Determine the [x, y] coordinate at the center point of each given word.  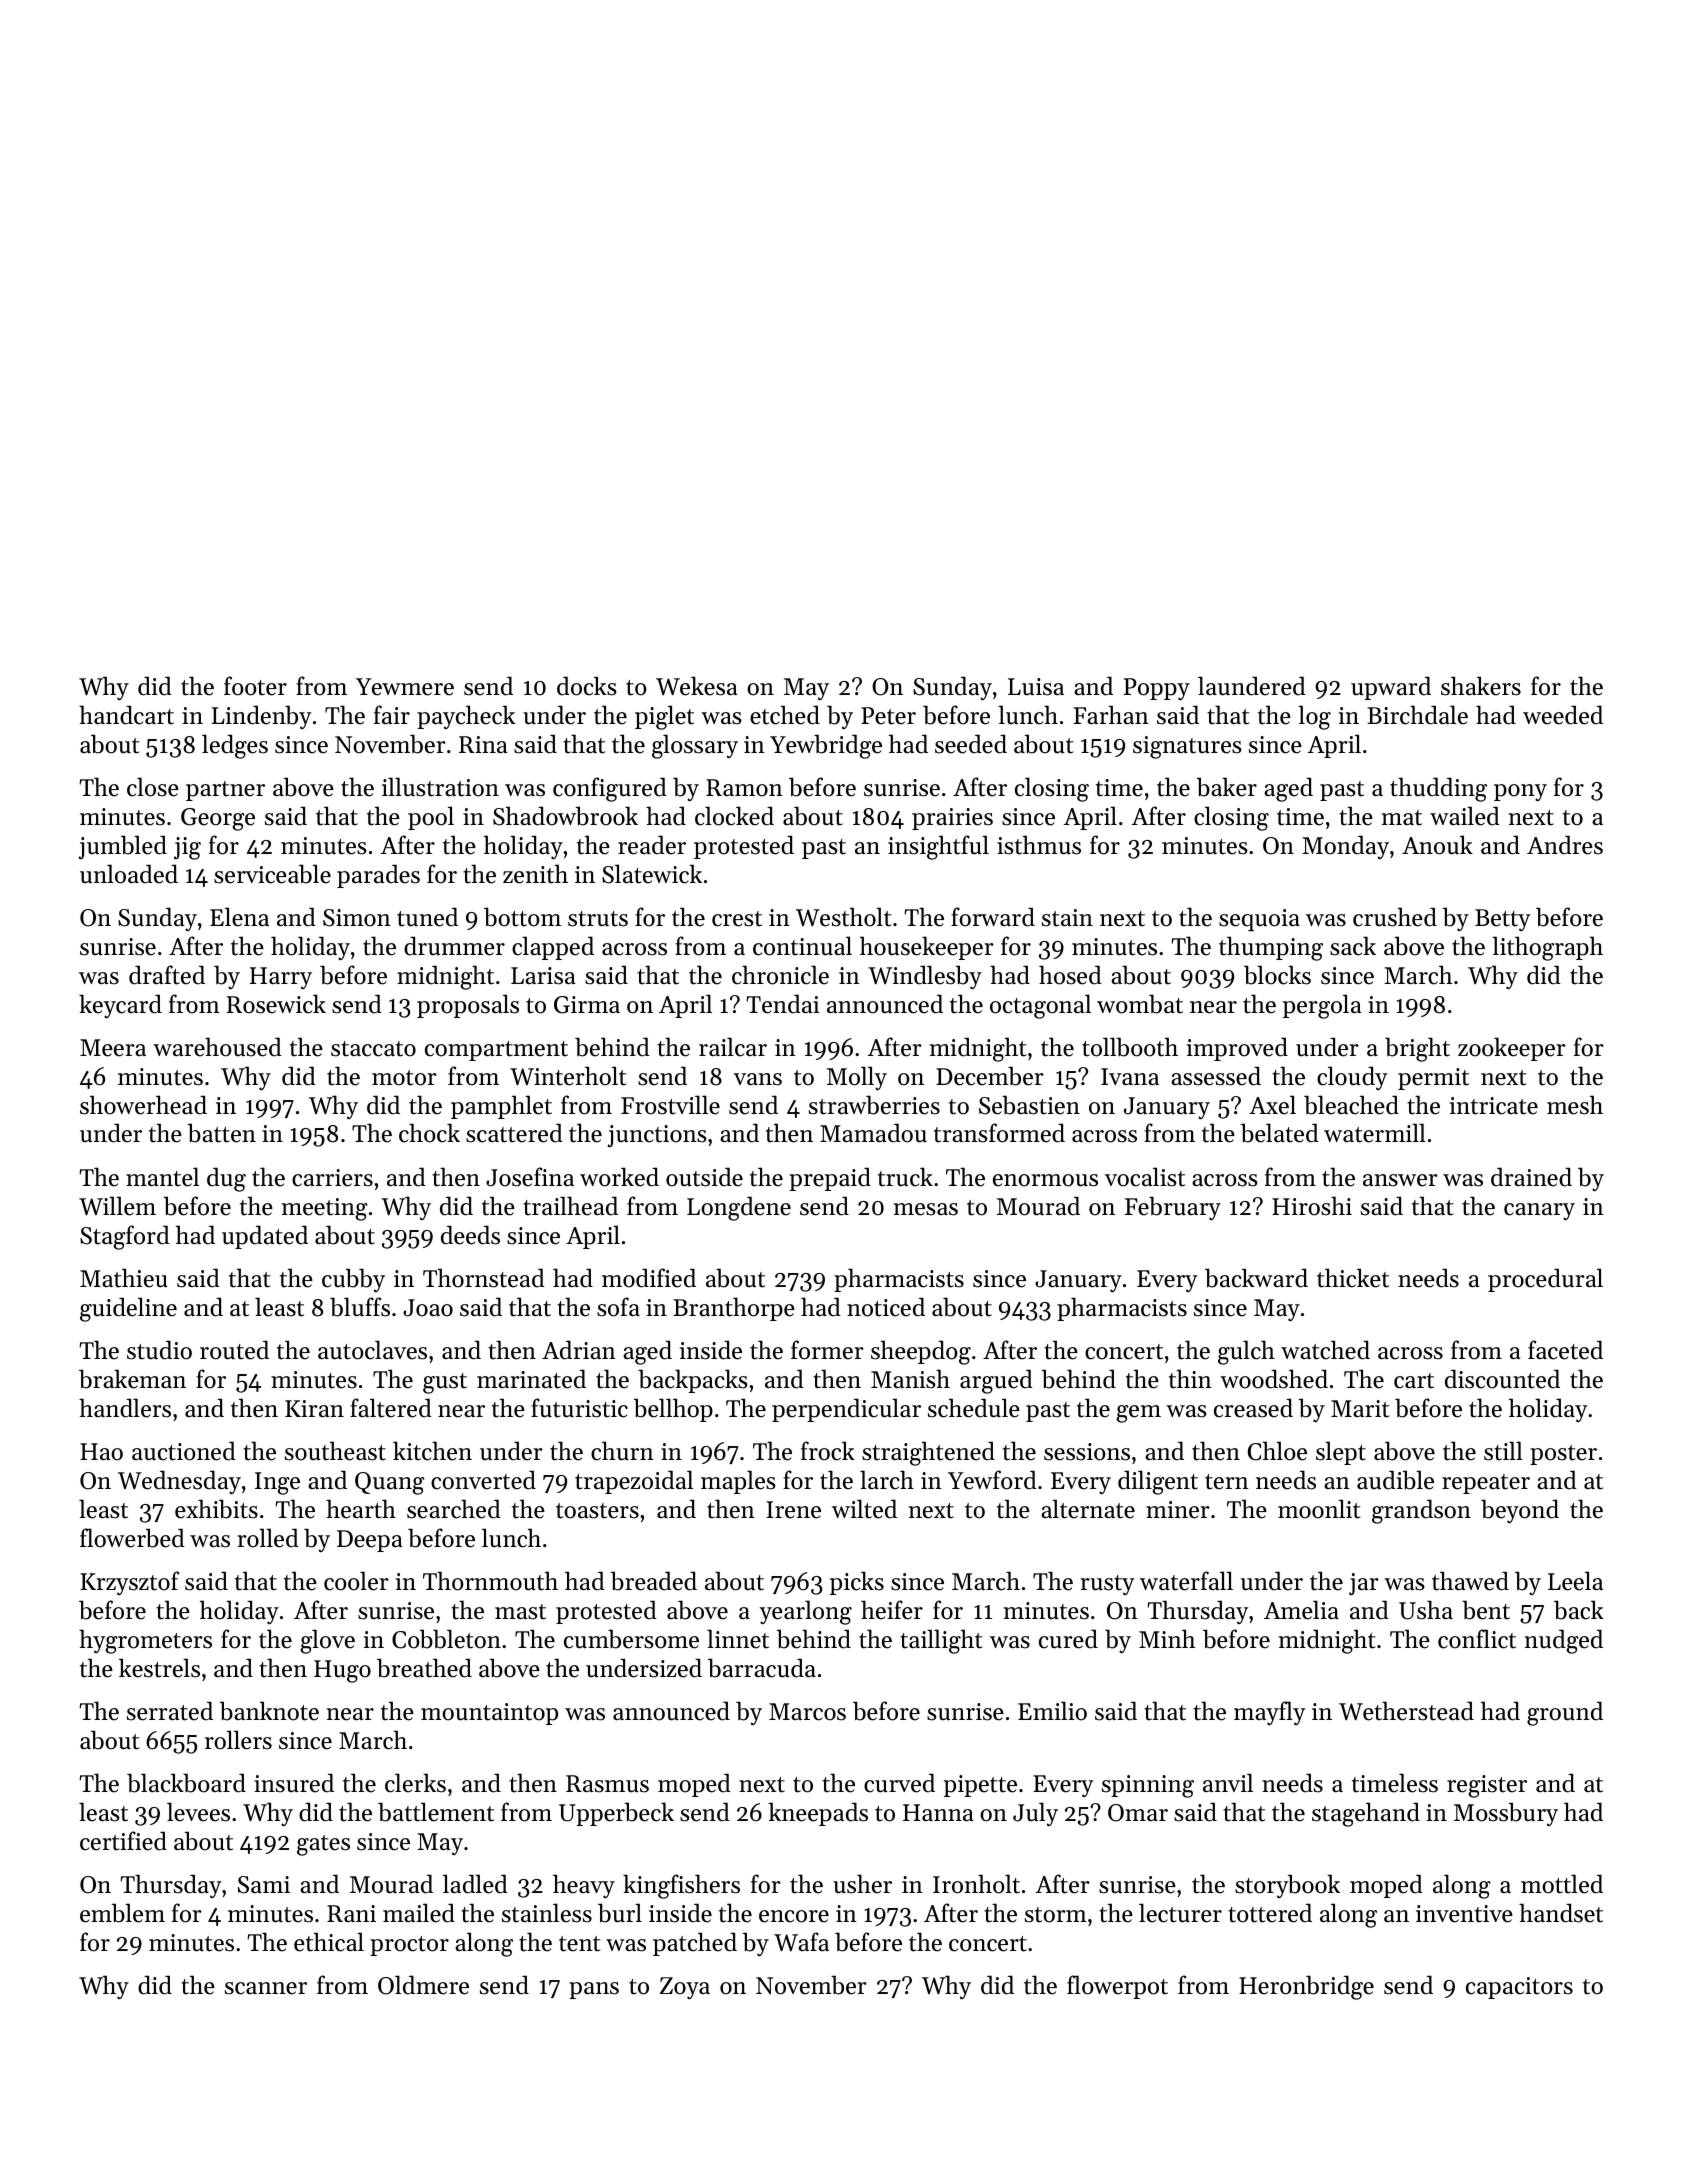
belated [1280, 1133]
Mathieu [124, 1278]
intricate [1494, 1106]
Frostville [670, 1105]
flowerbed [132, 1538]
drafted [167, 975]
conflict [1477, 1639]
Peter [888, 716]
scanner [266, 1988]
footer [255, 686]
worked [619, 1177]
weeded [1563, 715]
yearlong [805, 1612]
